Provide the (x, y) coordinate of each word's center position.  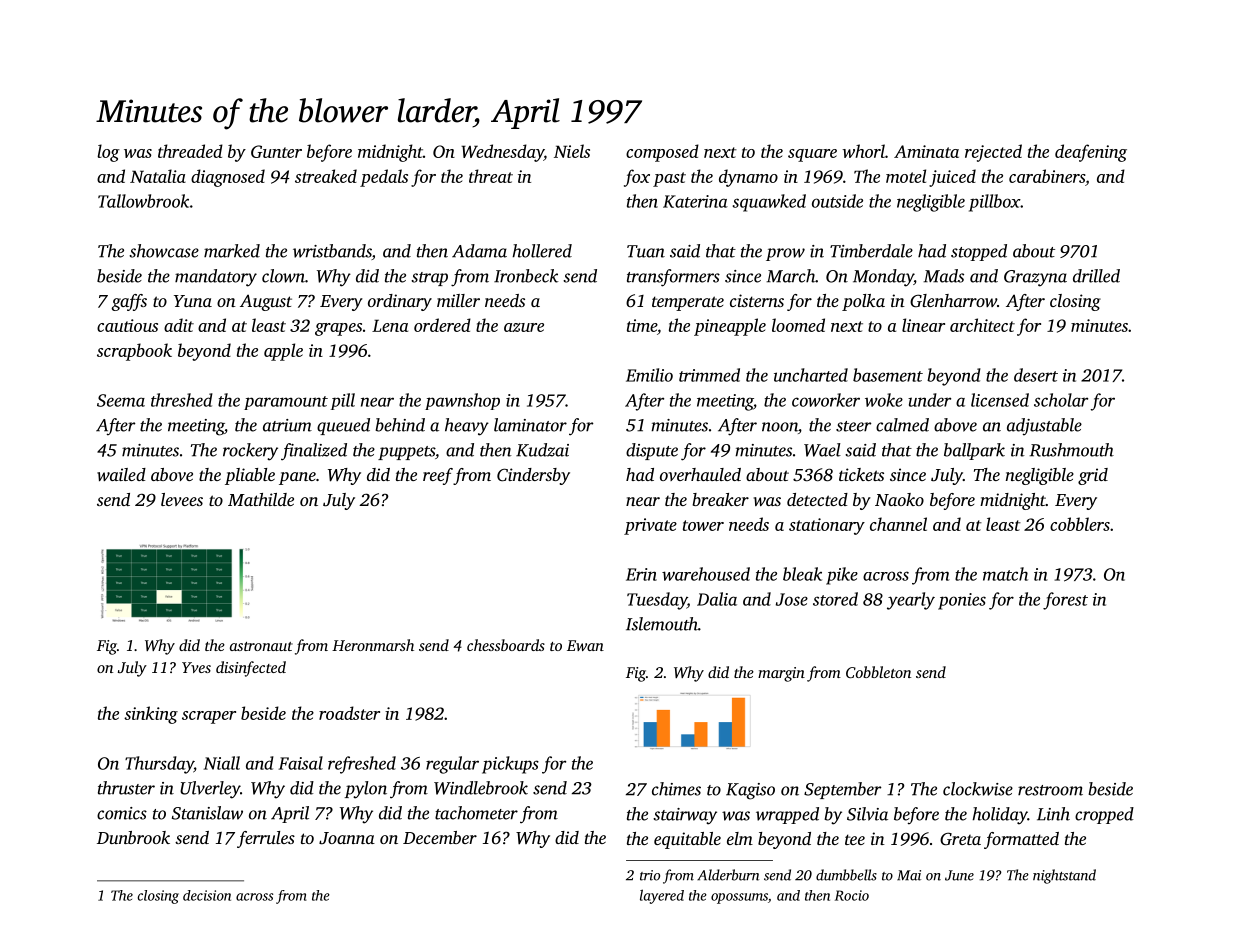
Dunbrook (133, 837)
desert (1036, 375)
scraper (209, 717)
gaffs (129, 302)
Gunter (276, 151)
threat (491, 176)
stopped (979, 252)
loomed (798, 325)
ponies (962, 601)
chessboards (506, 645)
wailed (121, 474)
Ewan (585, 645)
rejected (993, 153)
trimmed (709, 375)
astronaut (261, 646)
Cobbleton (878, 672)
